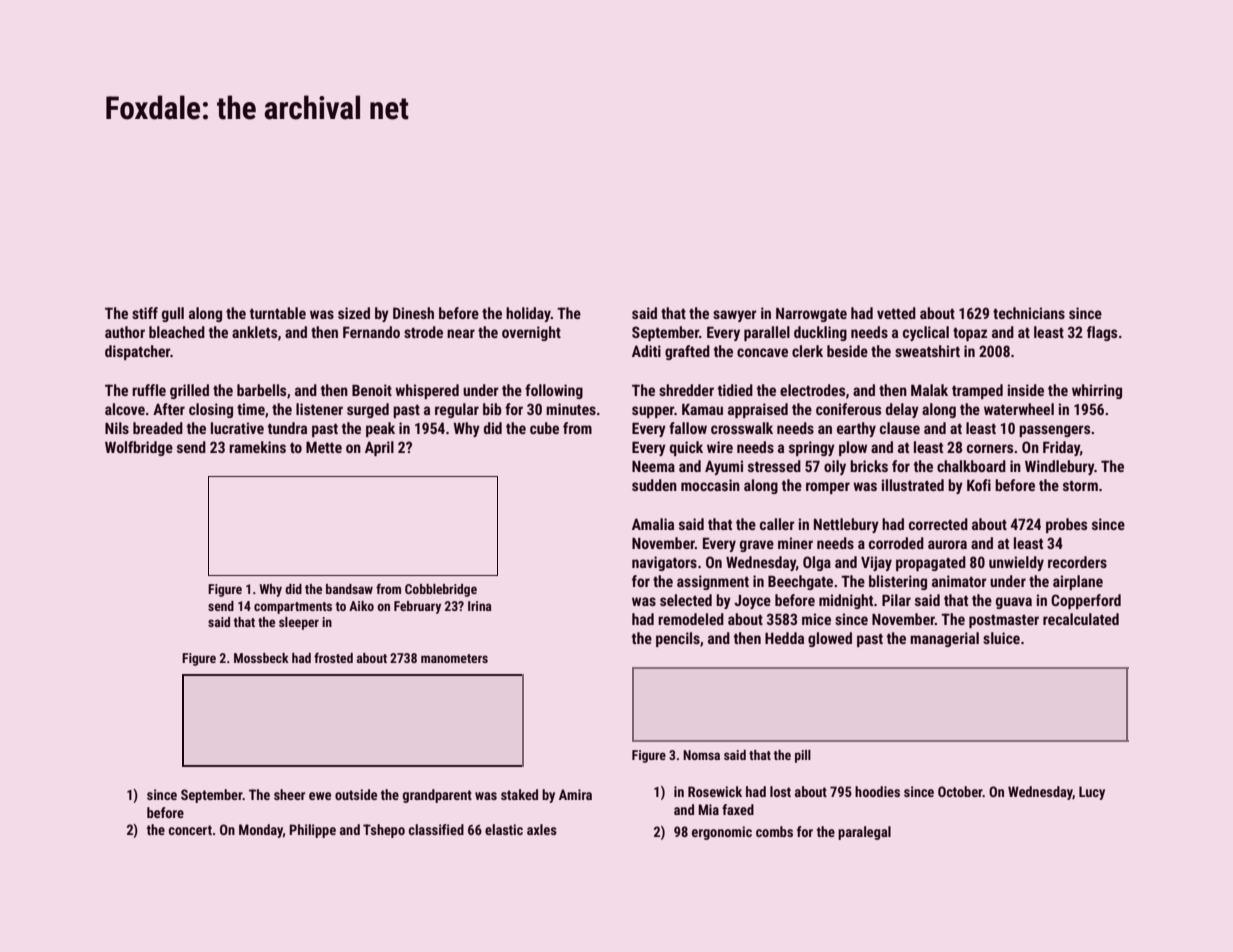 The height and width of the page is (952, 1233). I want to click on technicians, so click(1029, 313).
